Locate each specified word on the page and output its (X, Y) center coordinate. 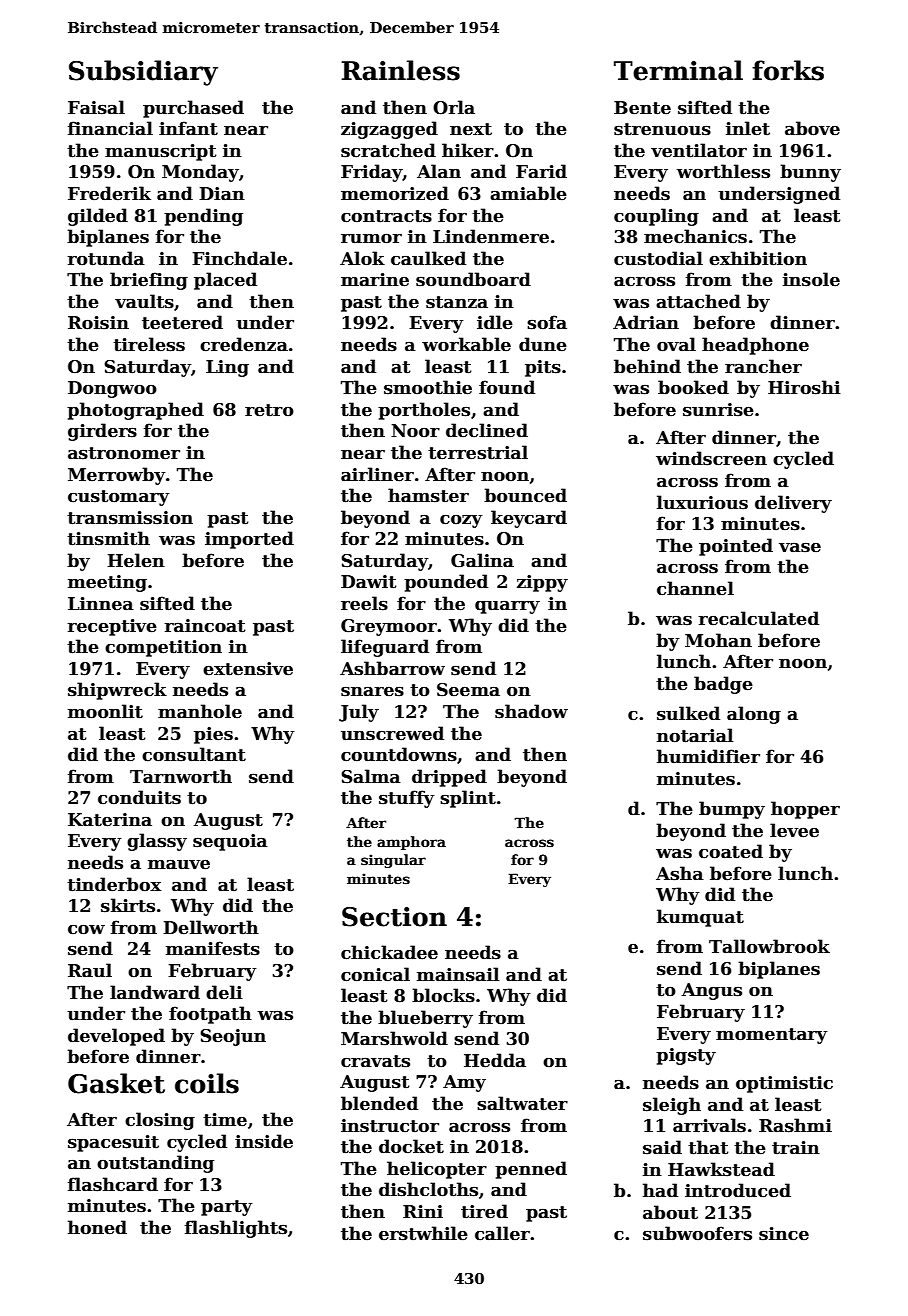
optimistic (784, 1084)
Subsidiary (143, 73)
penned (531, 1170)
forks (788, 70)
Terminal (678, 70)
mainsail (458, 974)
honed (97, 1227)
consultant (194, 754)
